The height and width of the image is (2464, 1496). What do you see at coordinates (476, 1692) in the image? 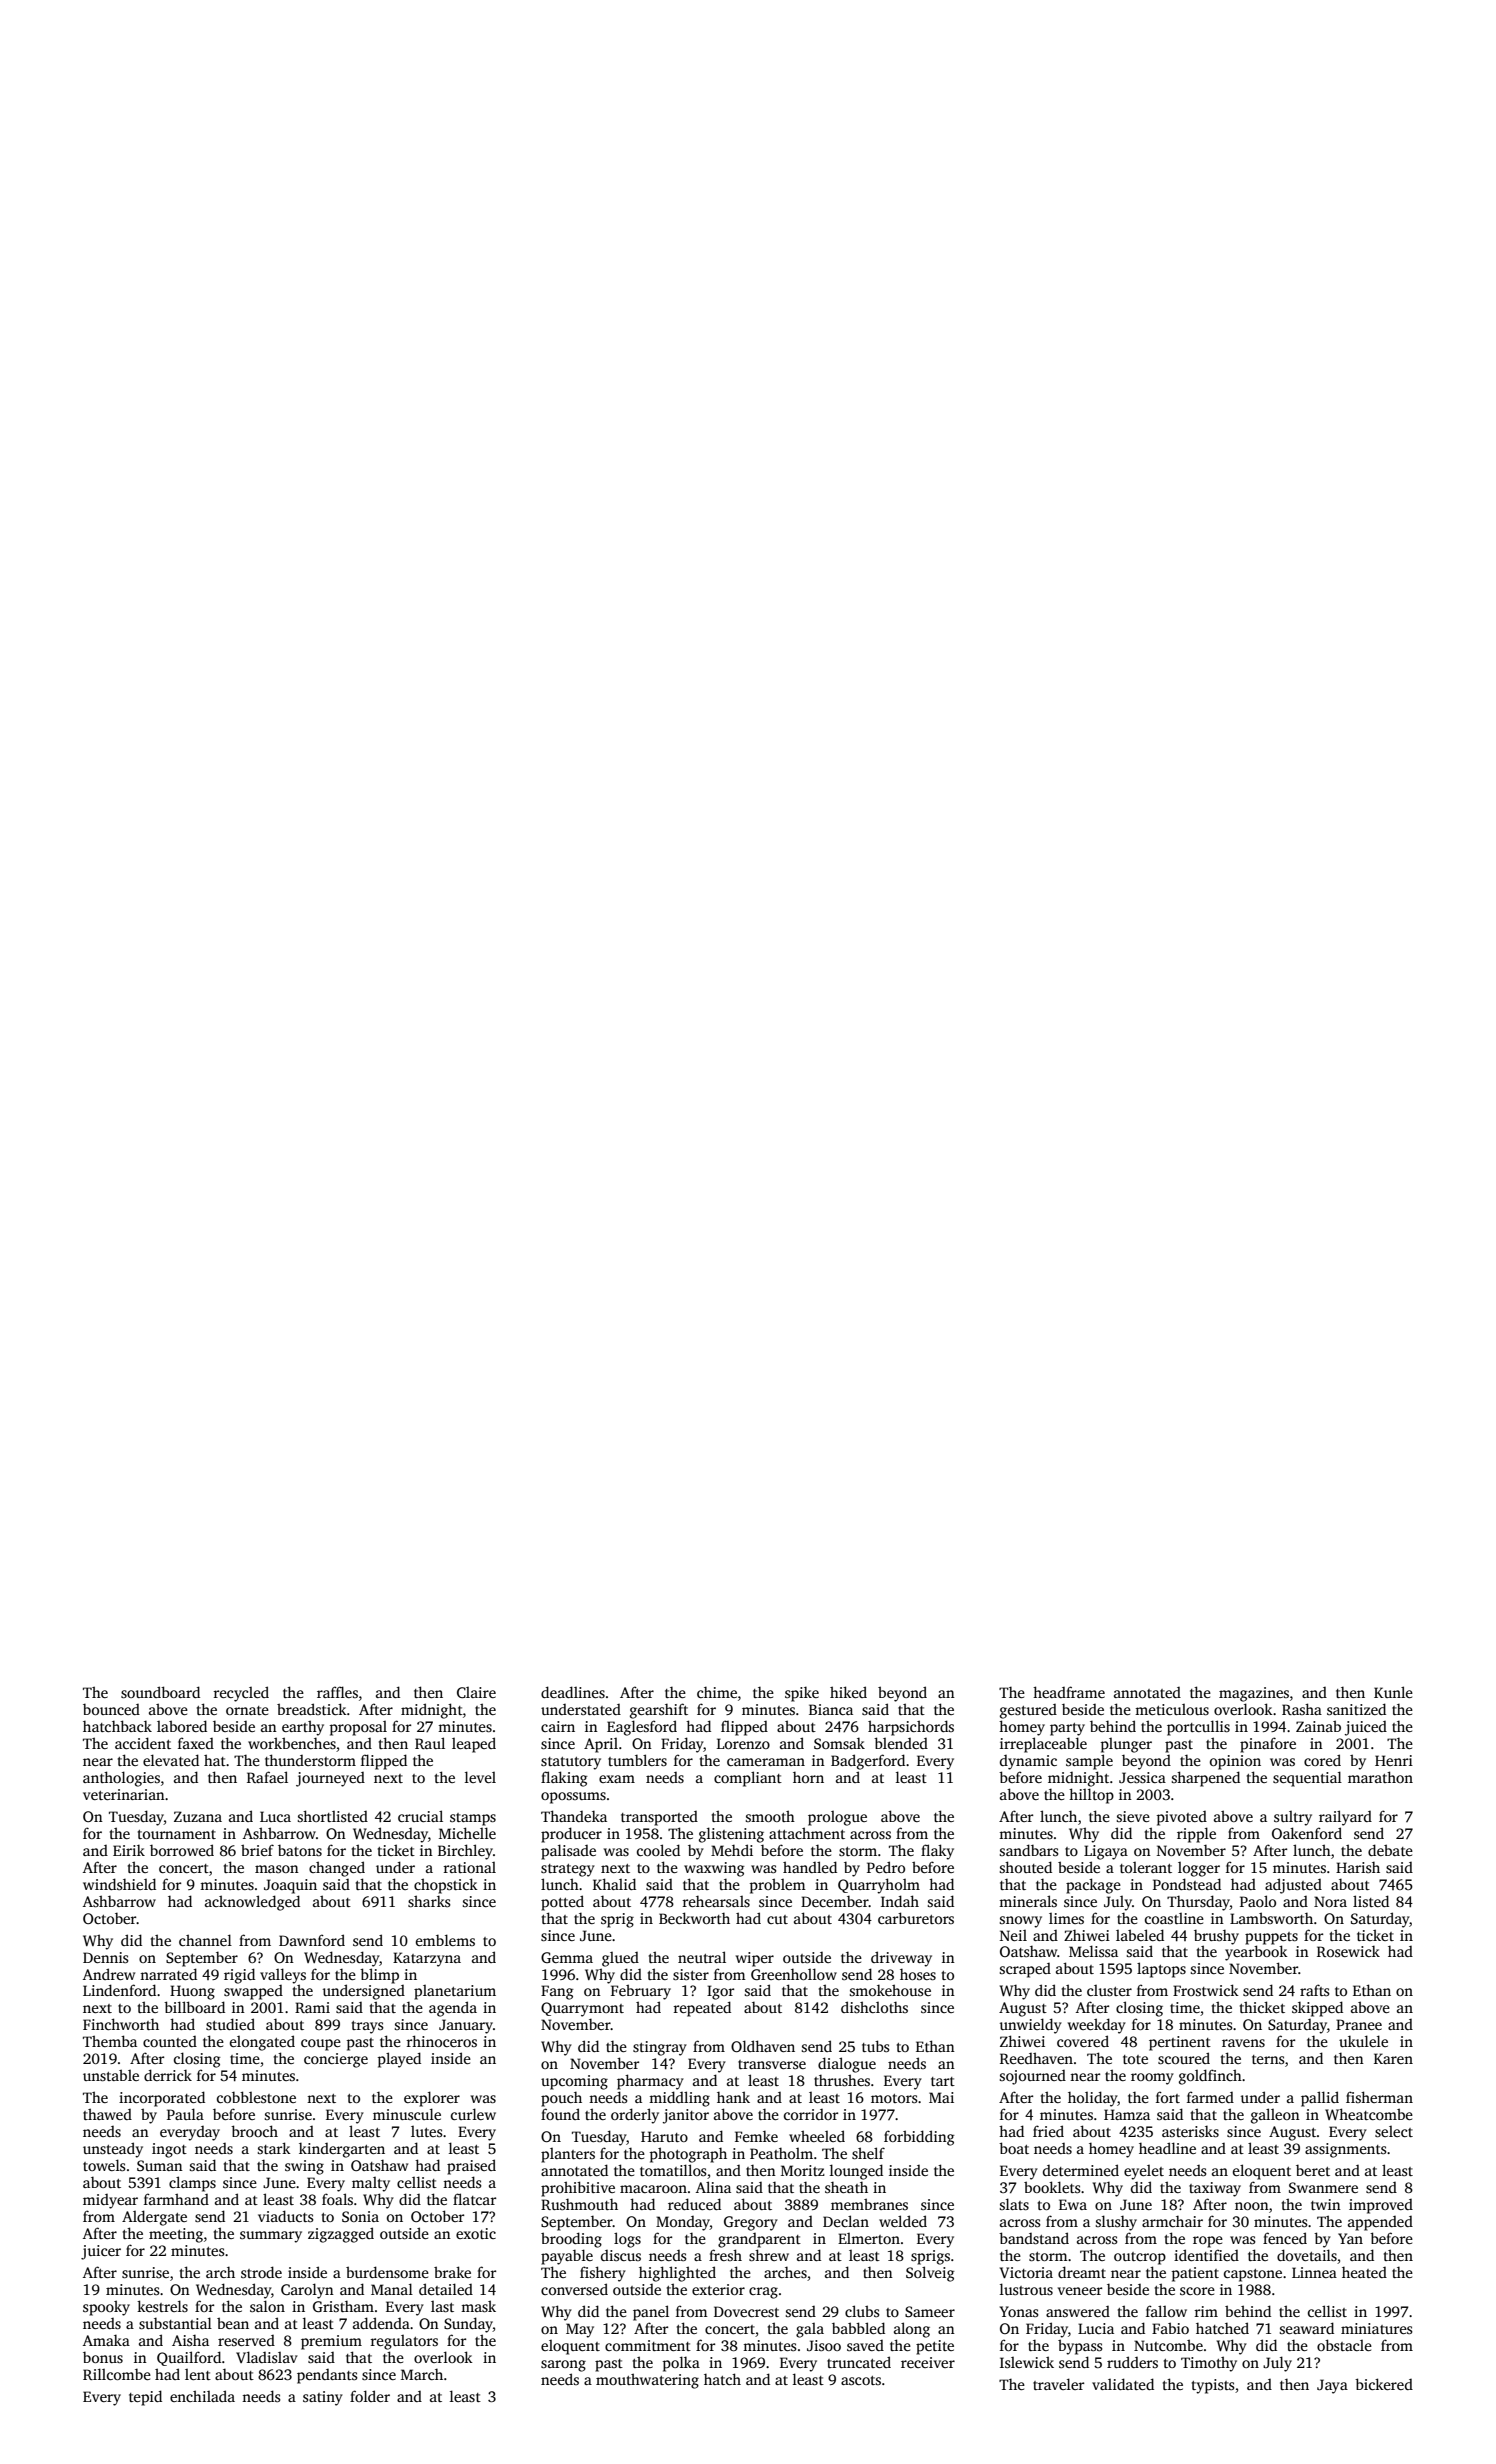
I see `Claire` at bounding box center [476, 1692].
